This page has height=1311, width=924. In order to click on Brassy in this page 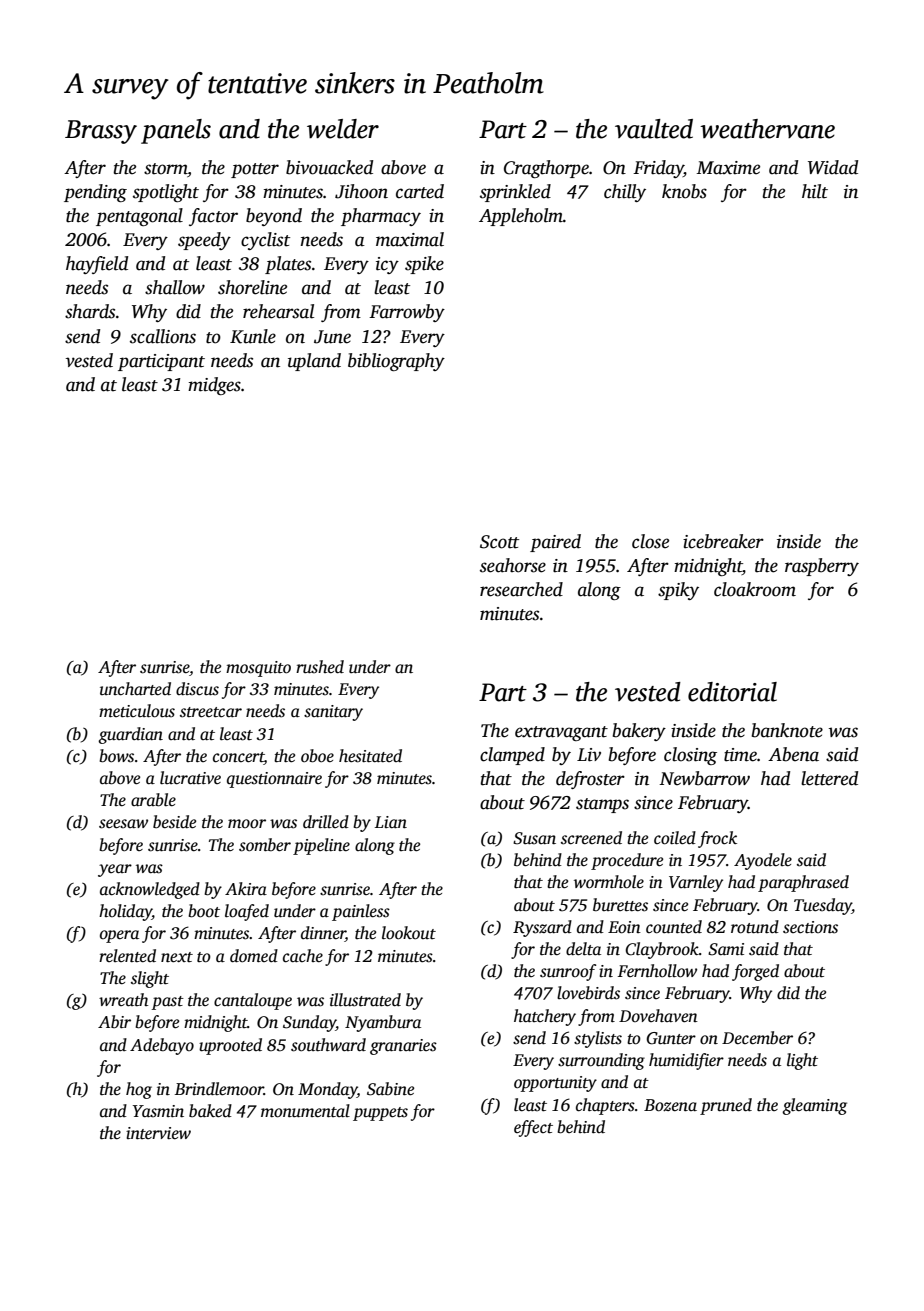, I will do `click(101, 132)`.
